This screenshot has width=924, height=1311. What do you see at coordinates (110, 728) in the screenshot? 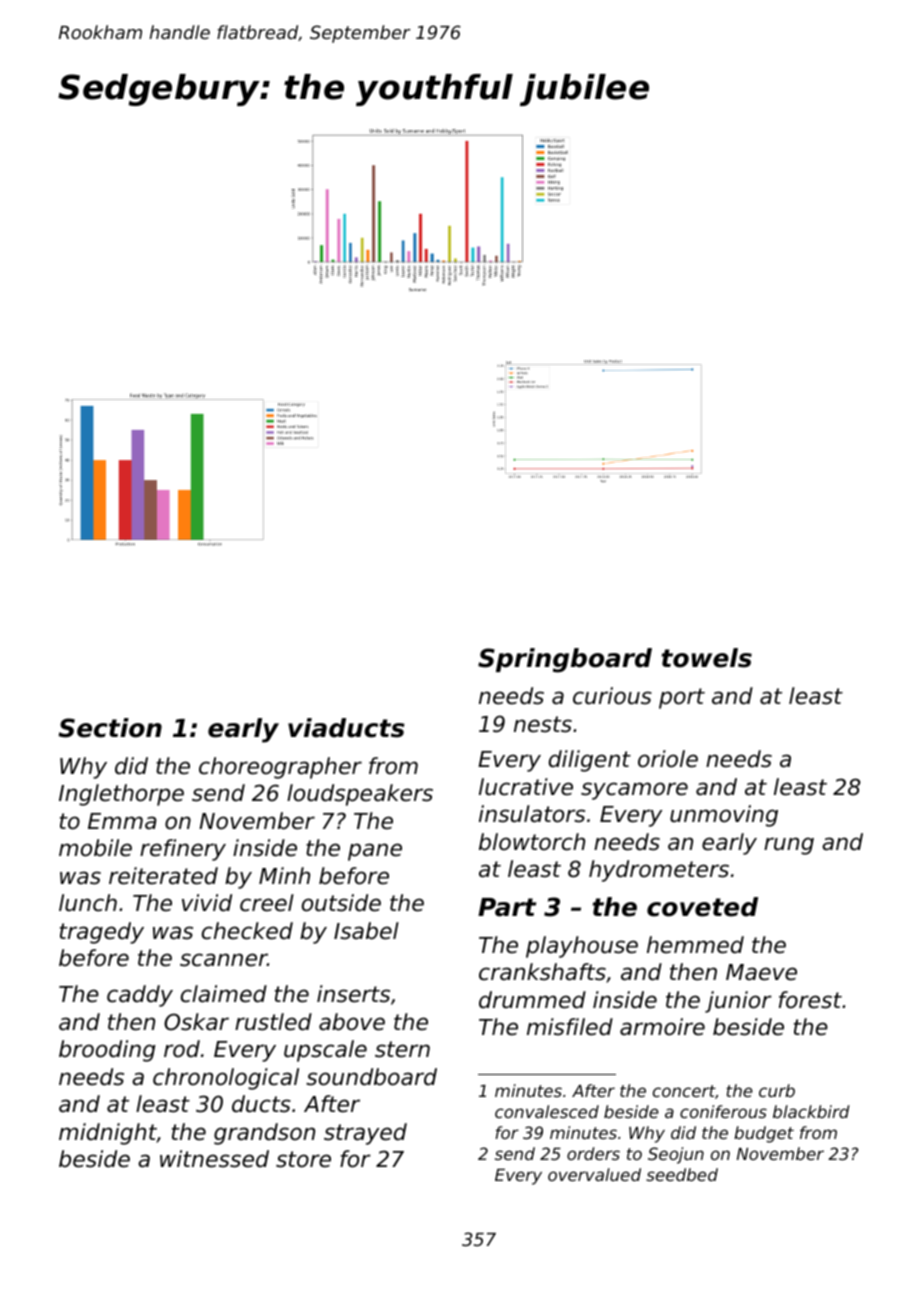
I see `Section` at bounding box center [110, 728].
